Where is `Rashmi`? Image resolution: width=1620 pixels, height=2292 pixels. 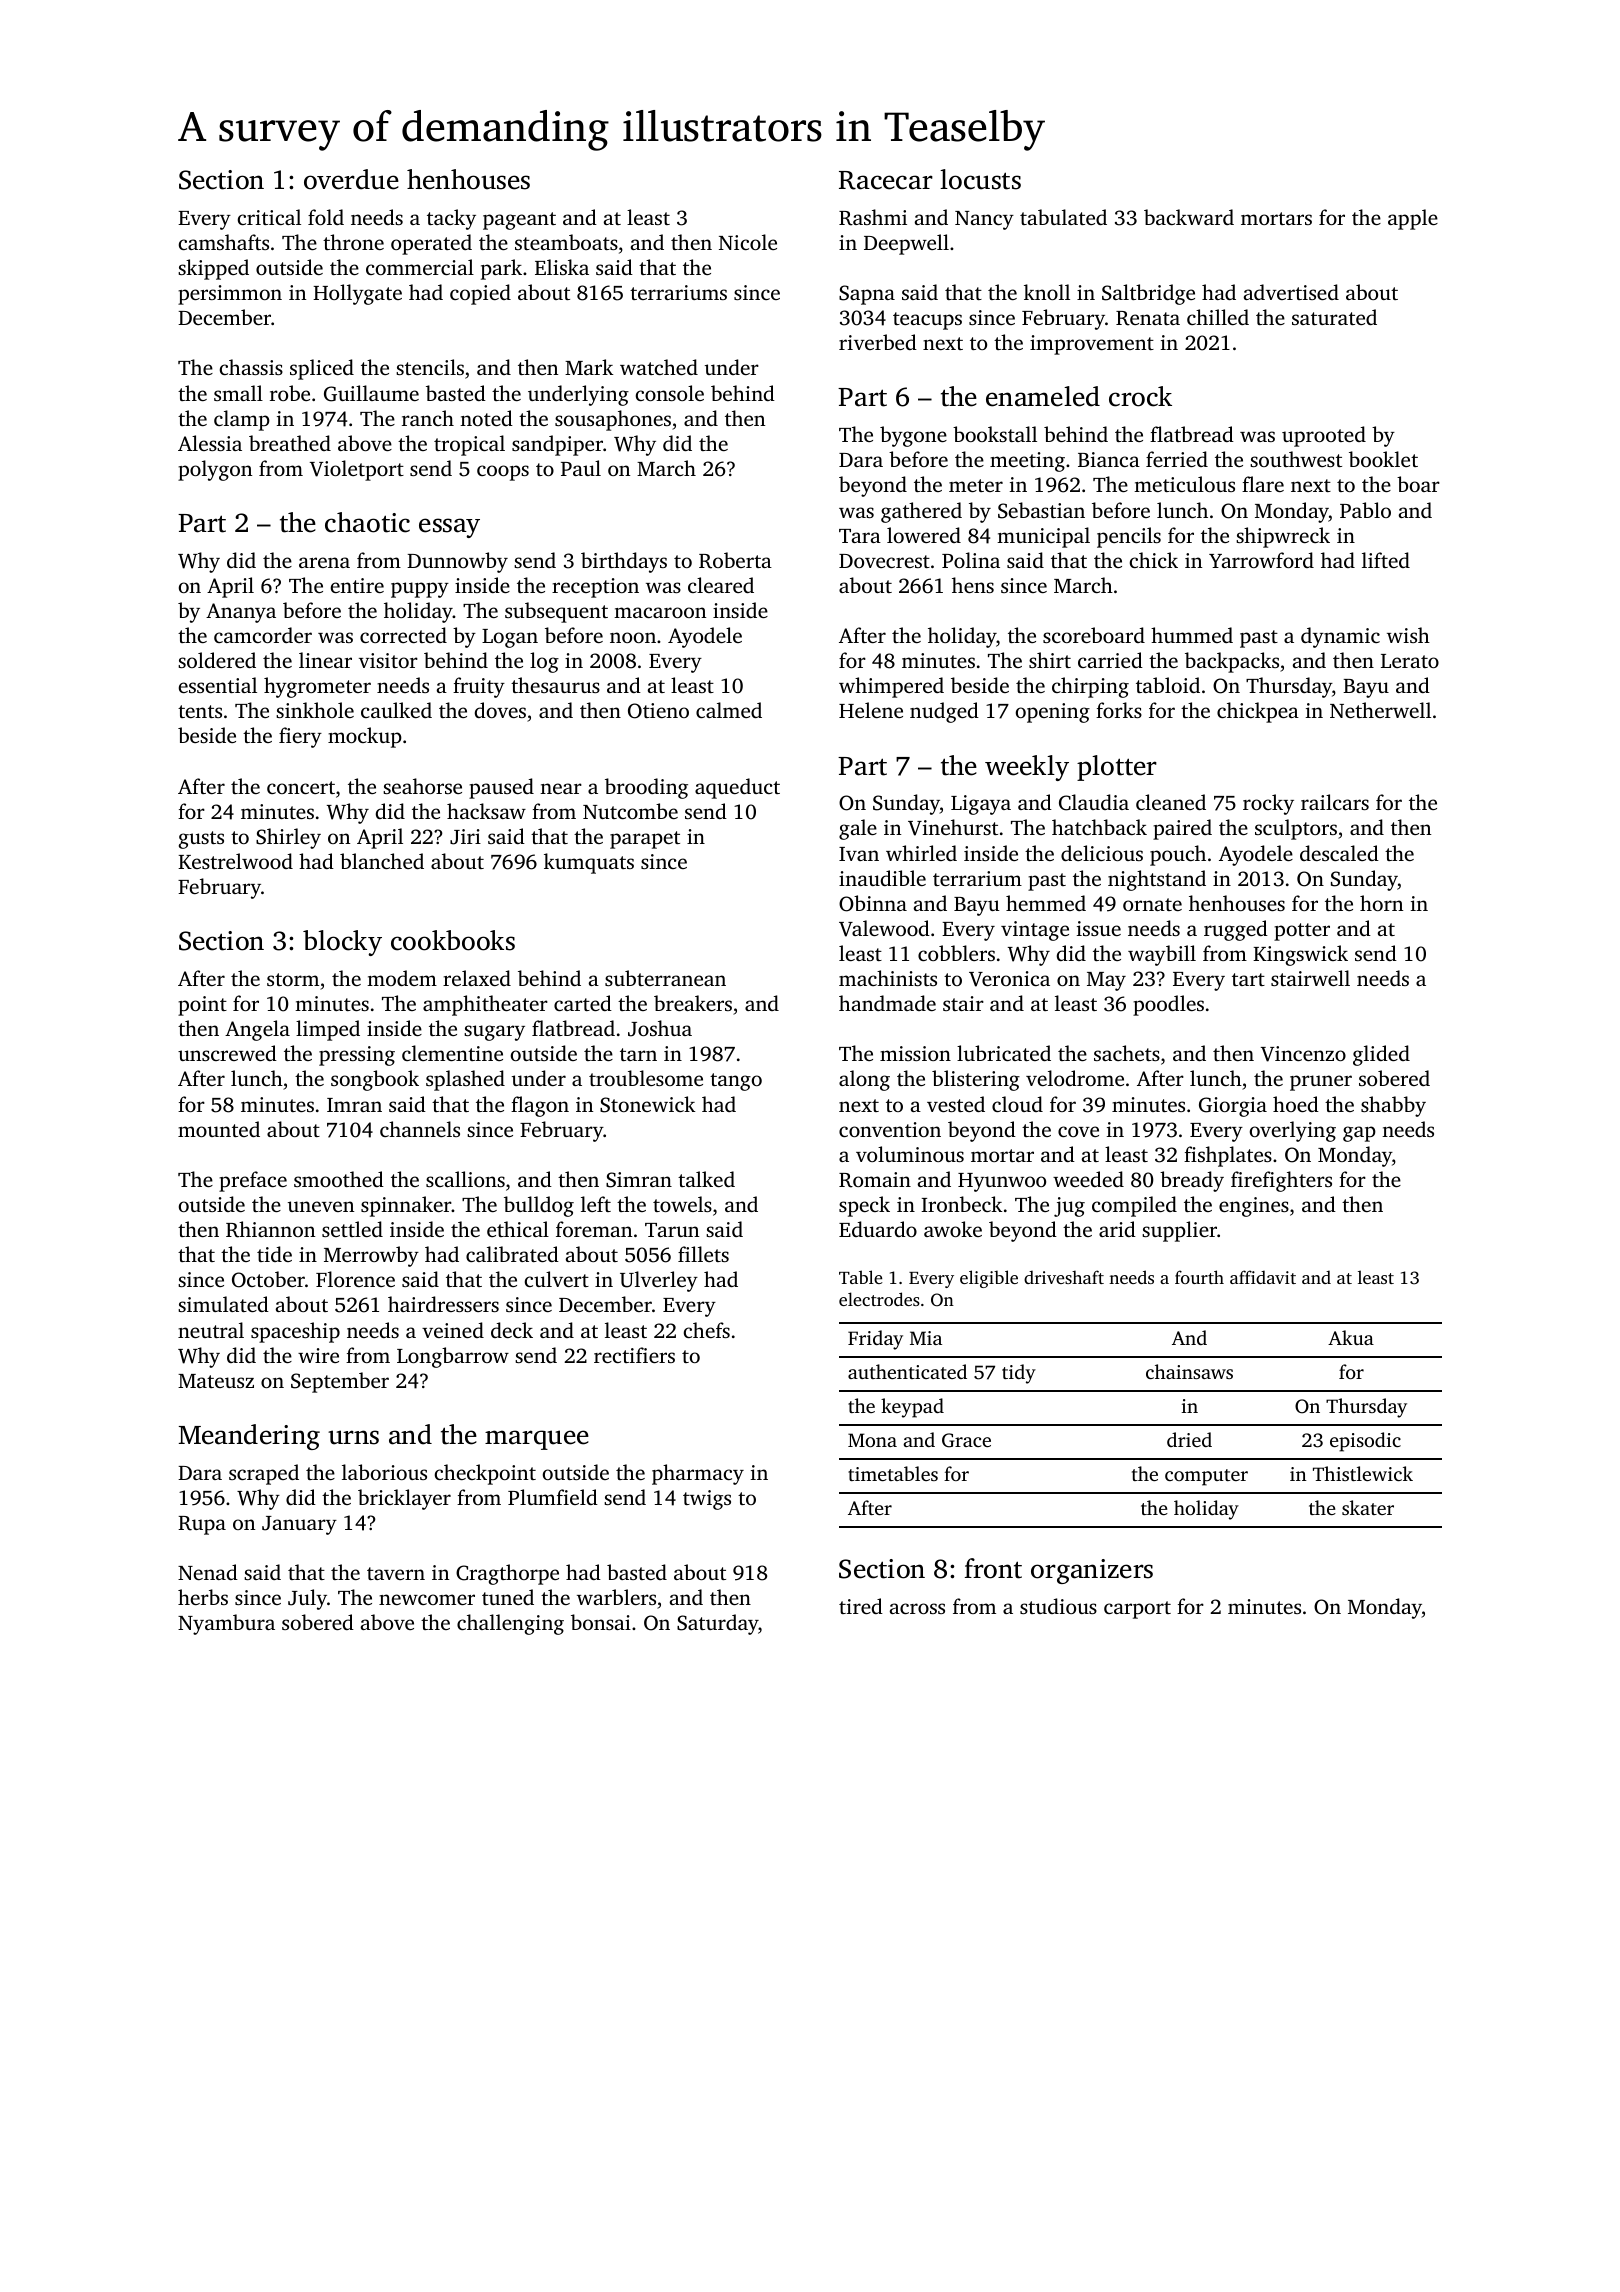
Rashmi is located at coordinates (873, 217).
